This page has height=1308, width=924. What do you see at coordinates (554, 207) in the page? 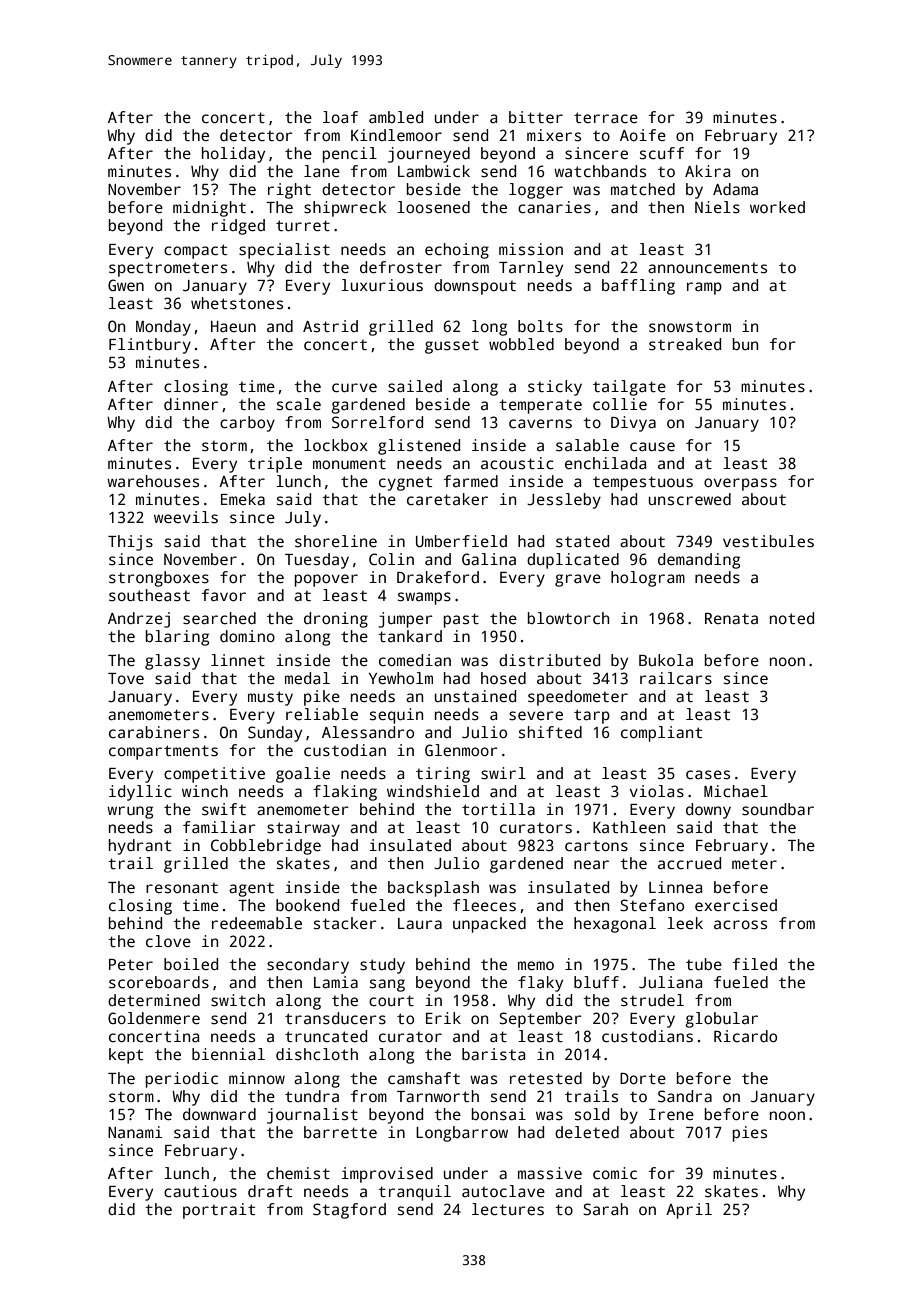
I see `canaries` at bounding box center [554, 207].
